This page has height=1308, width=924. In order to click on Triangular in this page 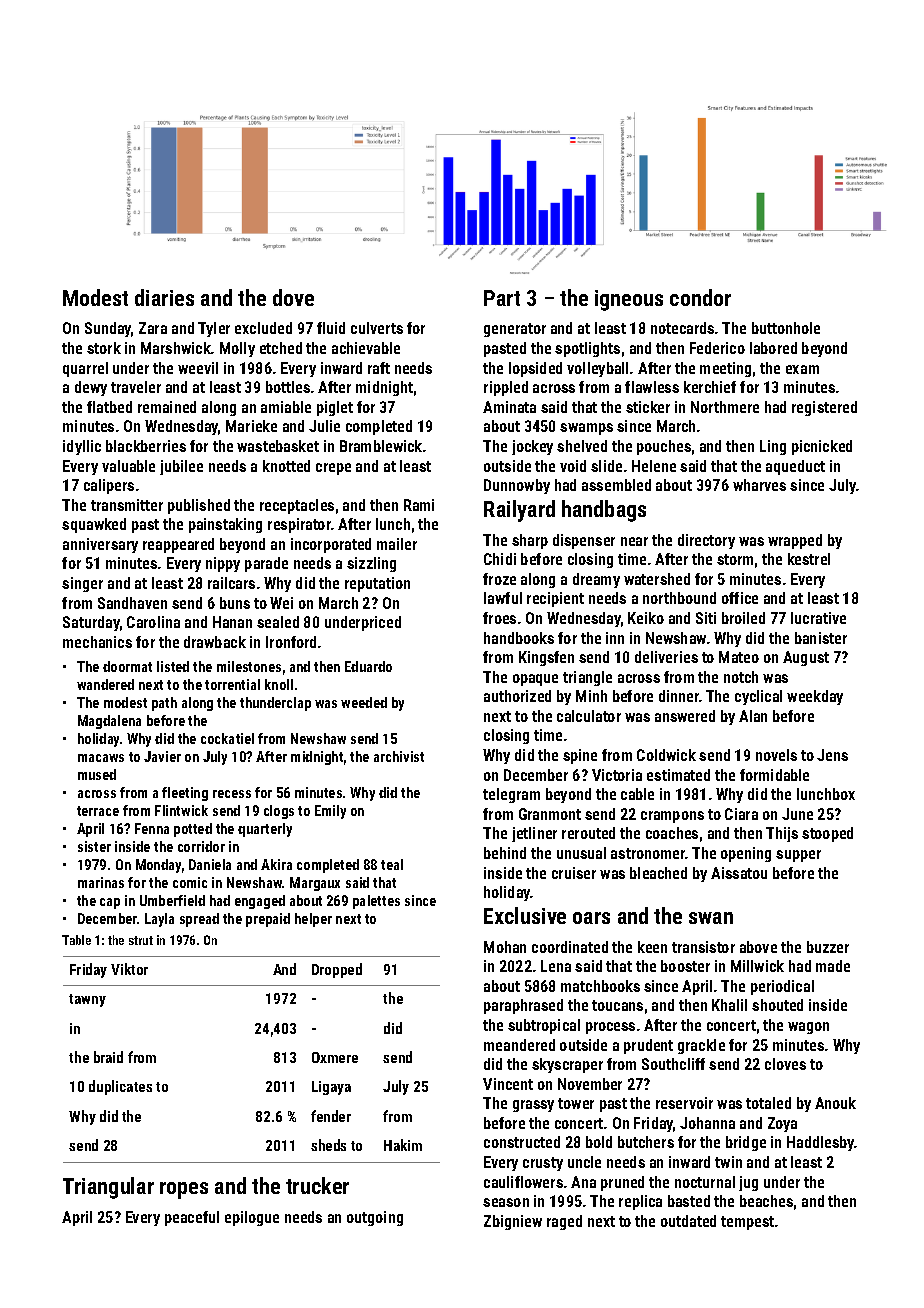, I will do `click(108, 1188)`.
